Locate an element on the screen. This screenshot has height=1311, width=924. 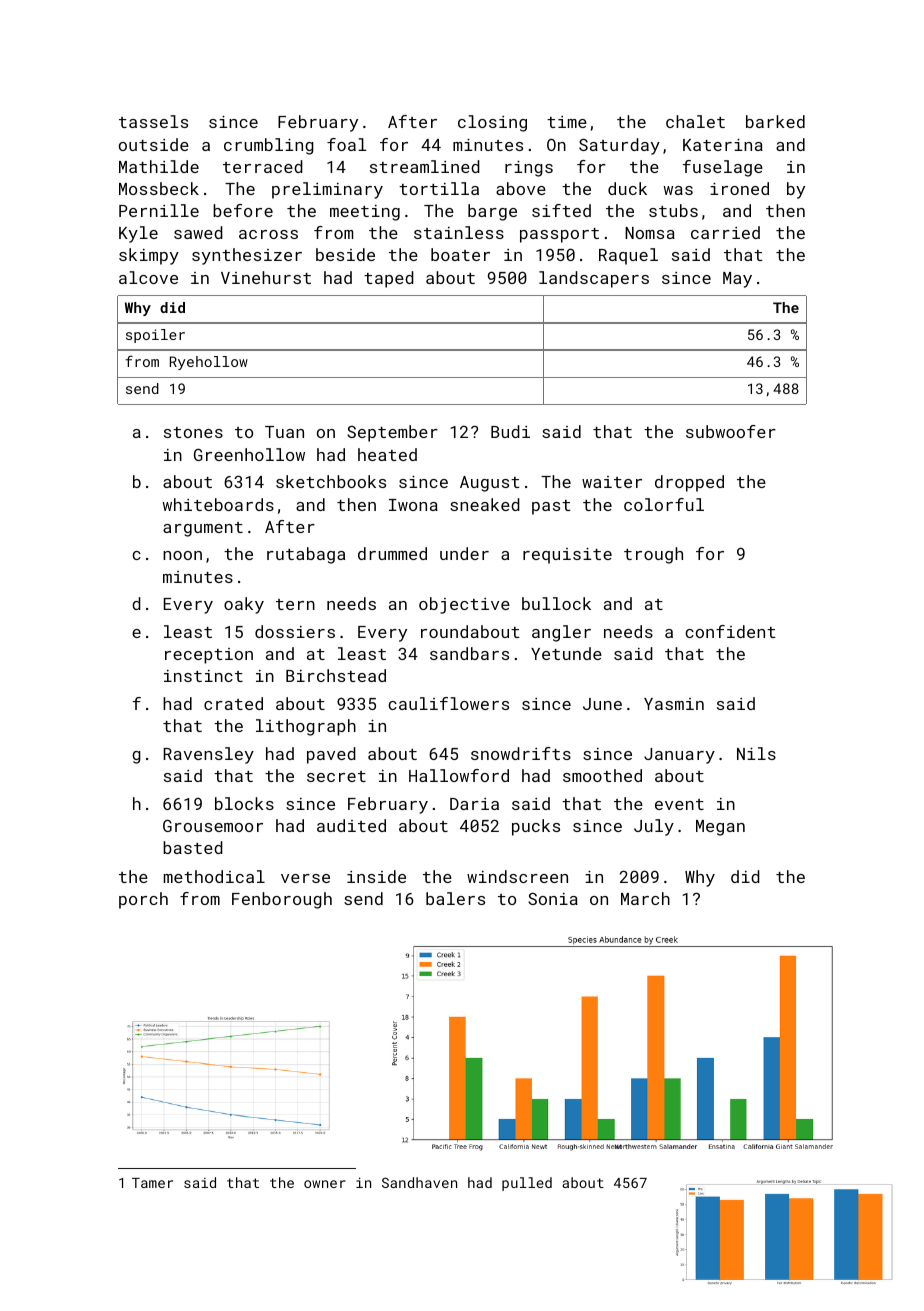
Nils is located at coordinates (756, 753).
